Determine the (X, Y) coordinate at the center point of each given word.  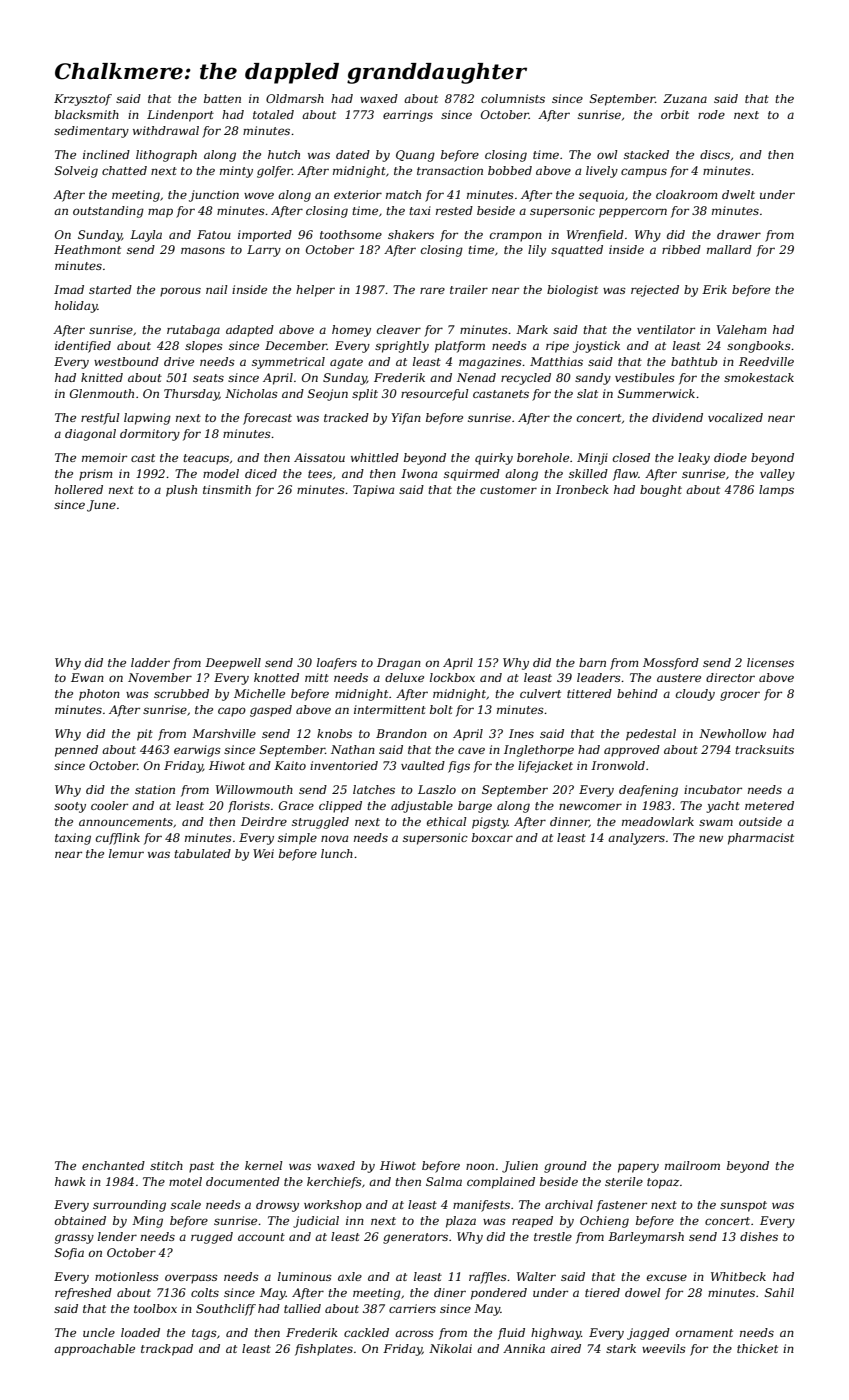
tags (204, 1334)
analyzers (636, 839)
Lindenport (180, 116)
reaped (532, 1222)
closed (631, 457)
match (403, 194)
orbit (675, 114)
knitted (102, 377)
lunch (337, 853)
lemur (126, 853)
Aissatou (319, 457)
